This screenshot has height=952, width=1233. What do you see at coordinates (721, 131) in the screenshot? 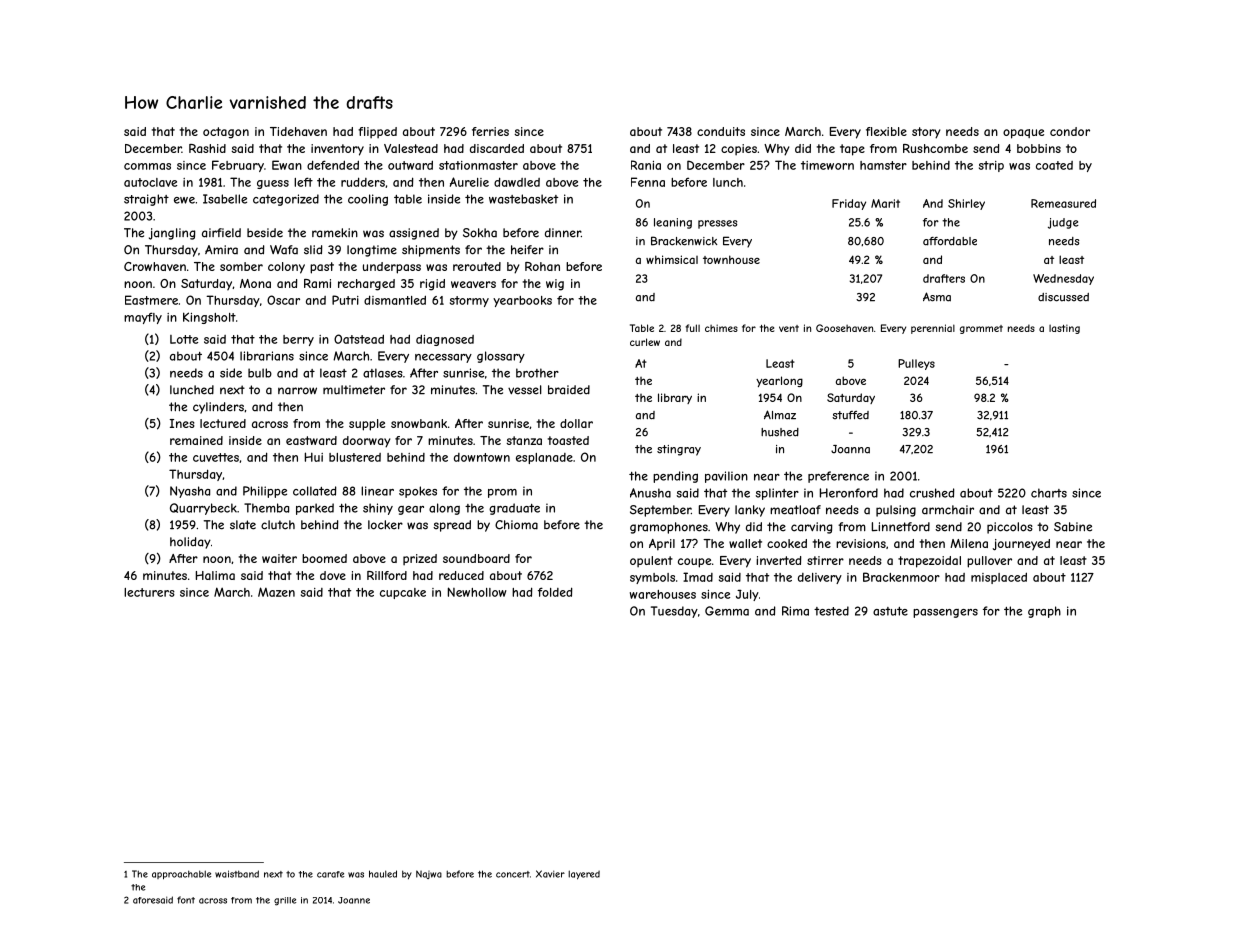
I see `conduits` at bounding box center [721, 131].
